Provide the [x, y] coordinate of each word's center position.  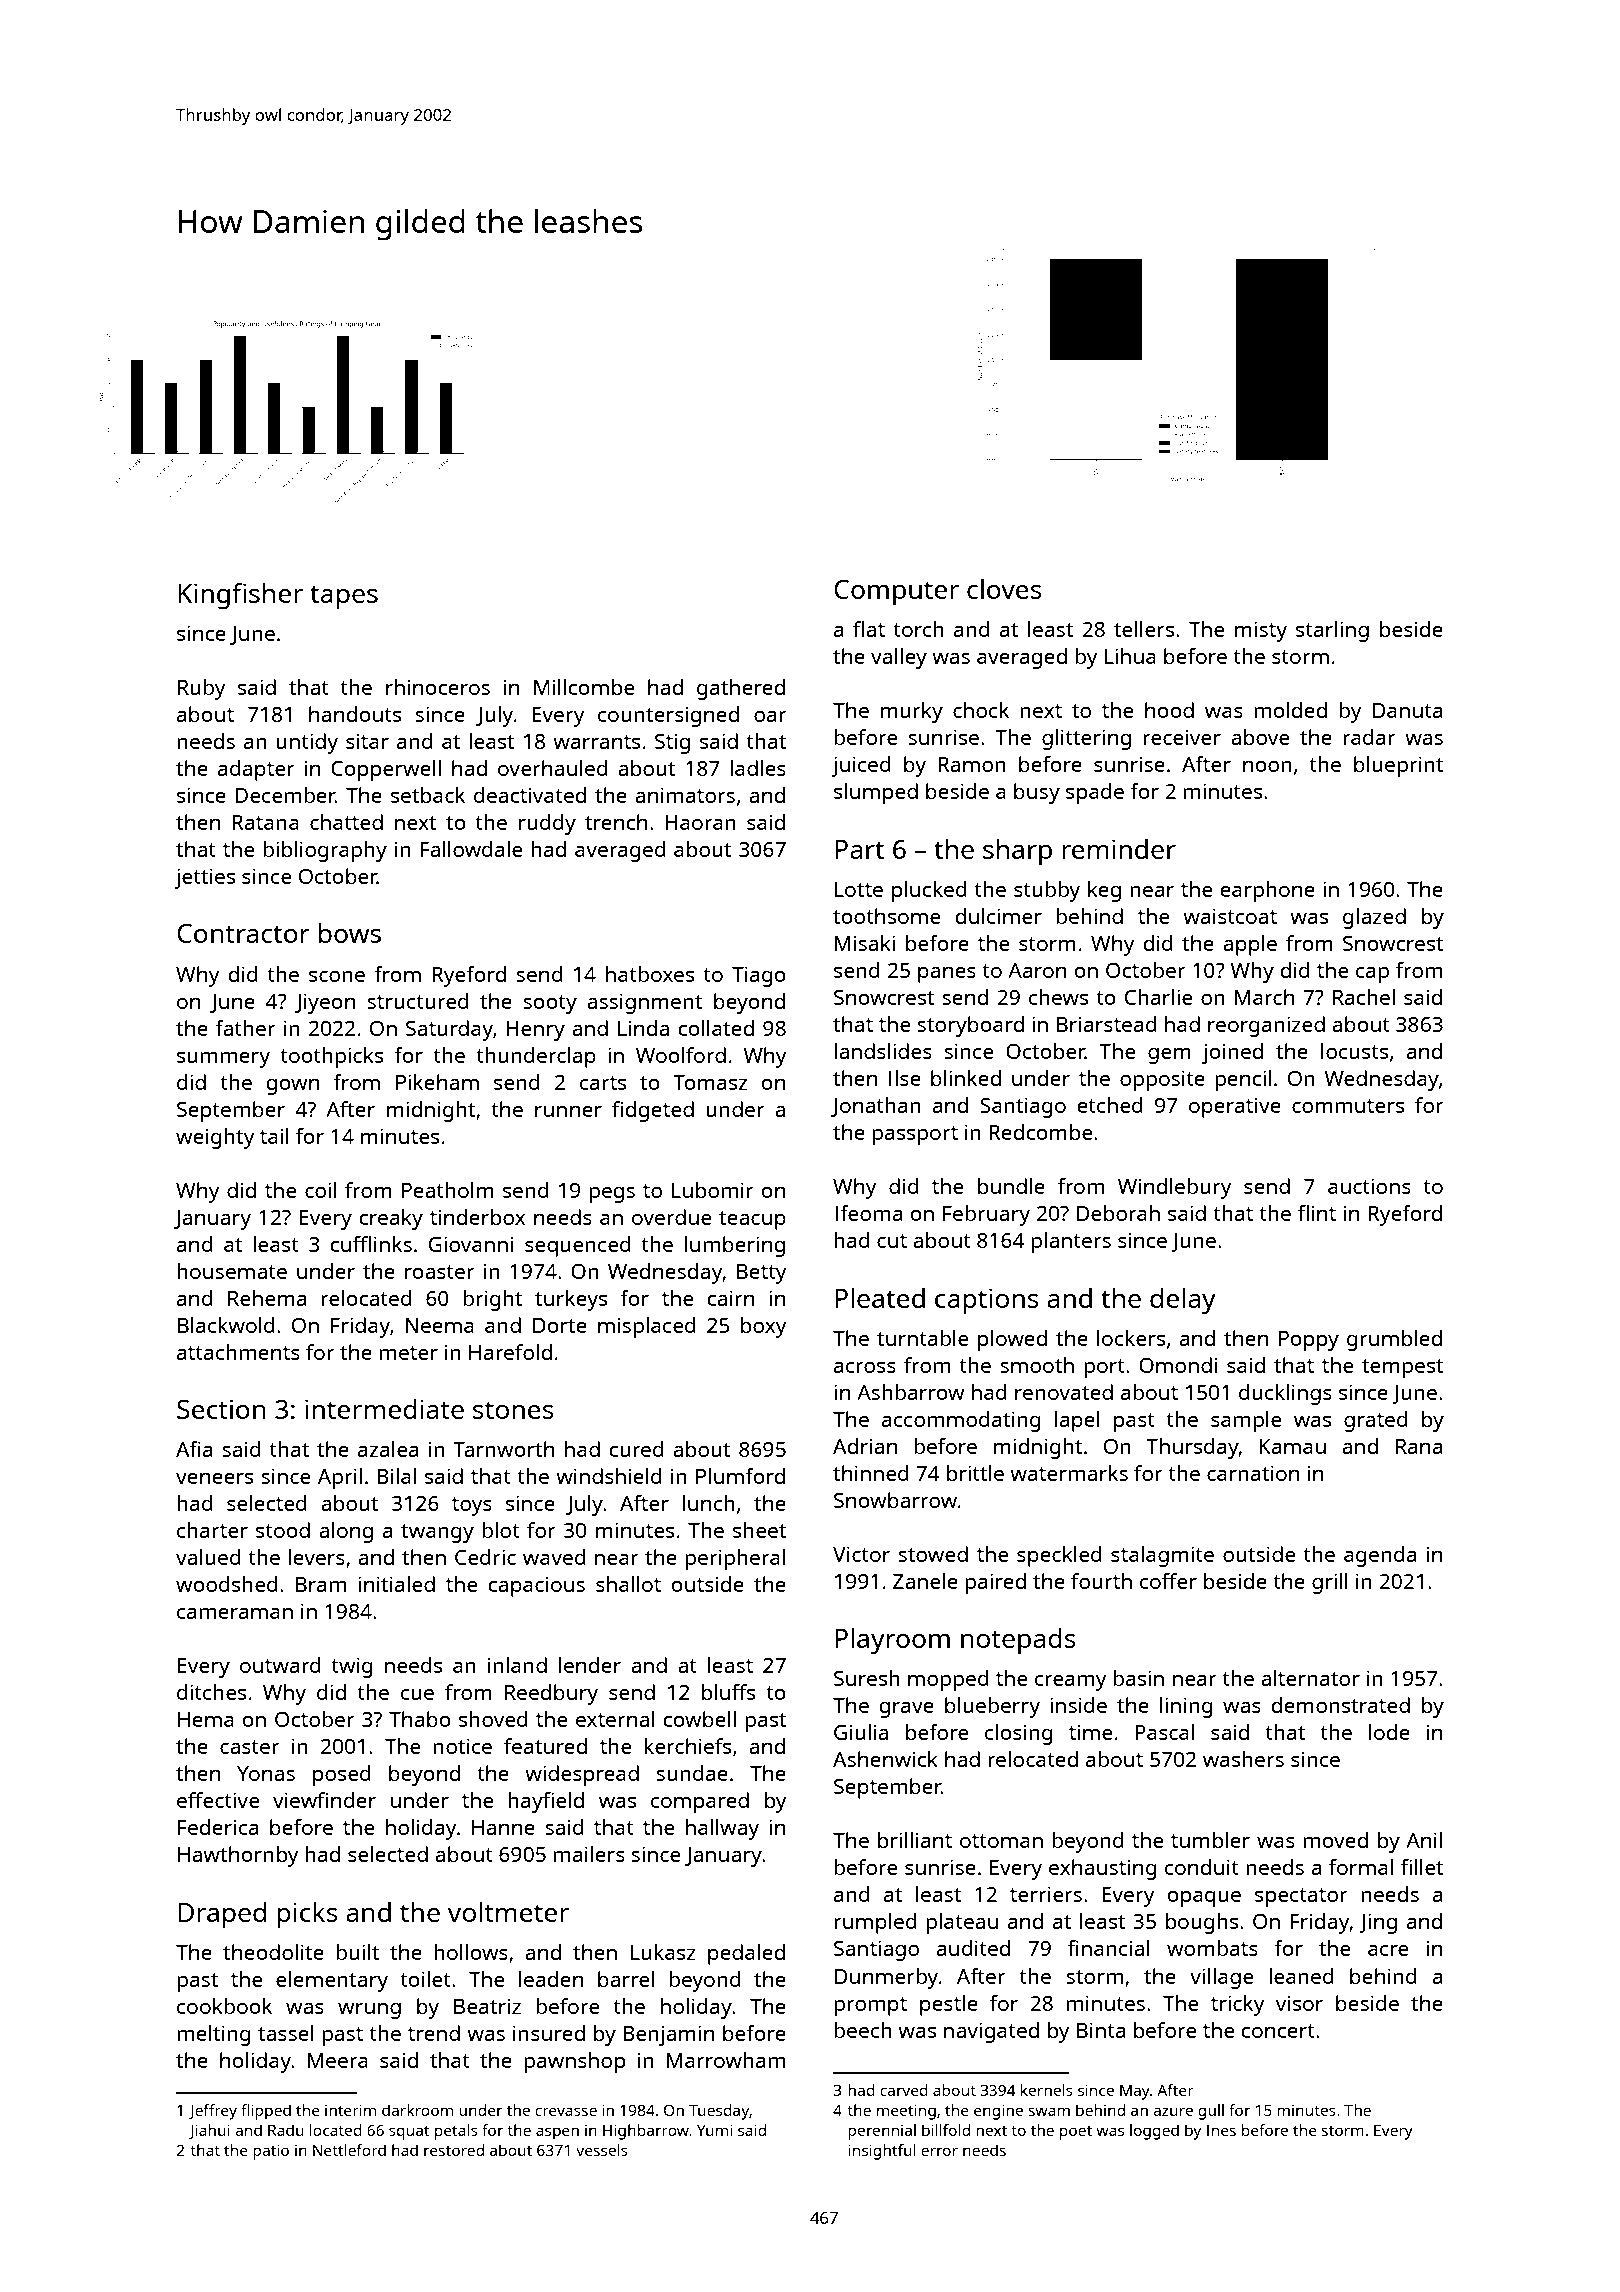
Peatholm [448, 1190]
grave [907, 1710]
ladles [758, 768]
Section [221, 1409]
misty [1261, 631]
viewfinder [324, 1800]
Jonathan [876, 1107]
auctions [1369, 1186]
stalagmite [1162, 1556]
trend [434, 2033]
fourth [1101, 1581]
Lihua [1130, 656]
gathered [741, 689]
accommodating [961, 1421]
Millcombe [584, 687]
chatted [346, 822]
